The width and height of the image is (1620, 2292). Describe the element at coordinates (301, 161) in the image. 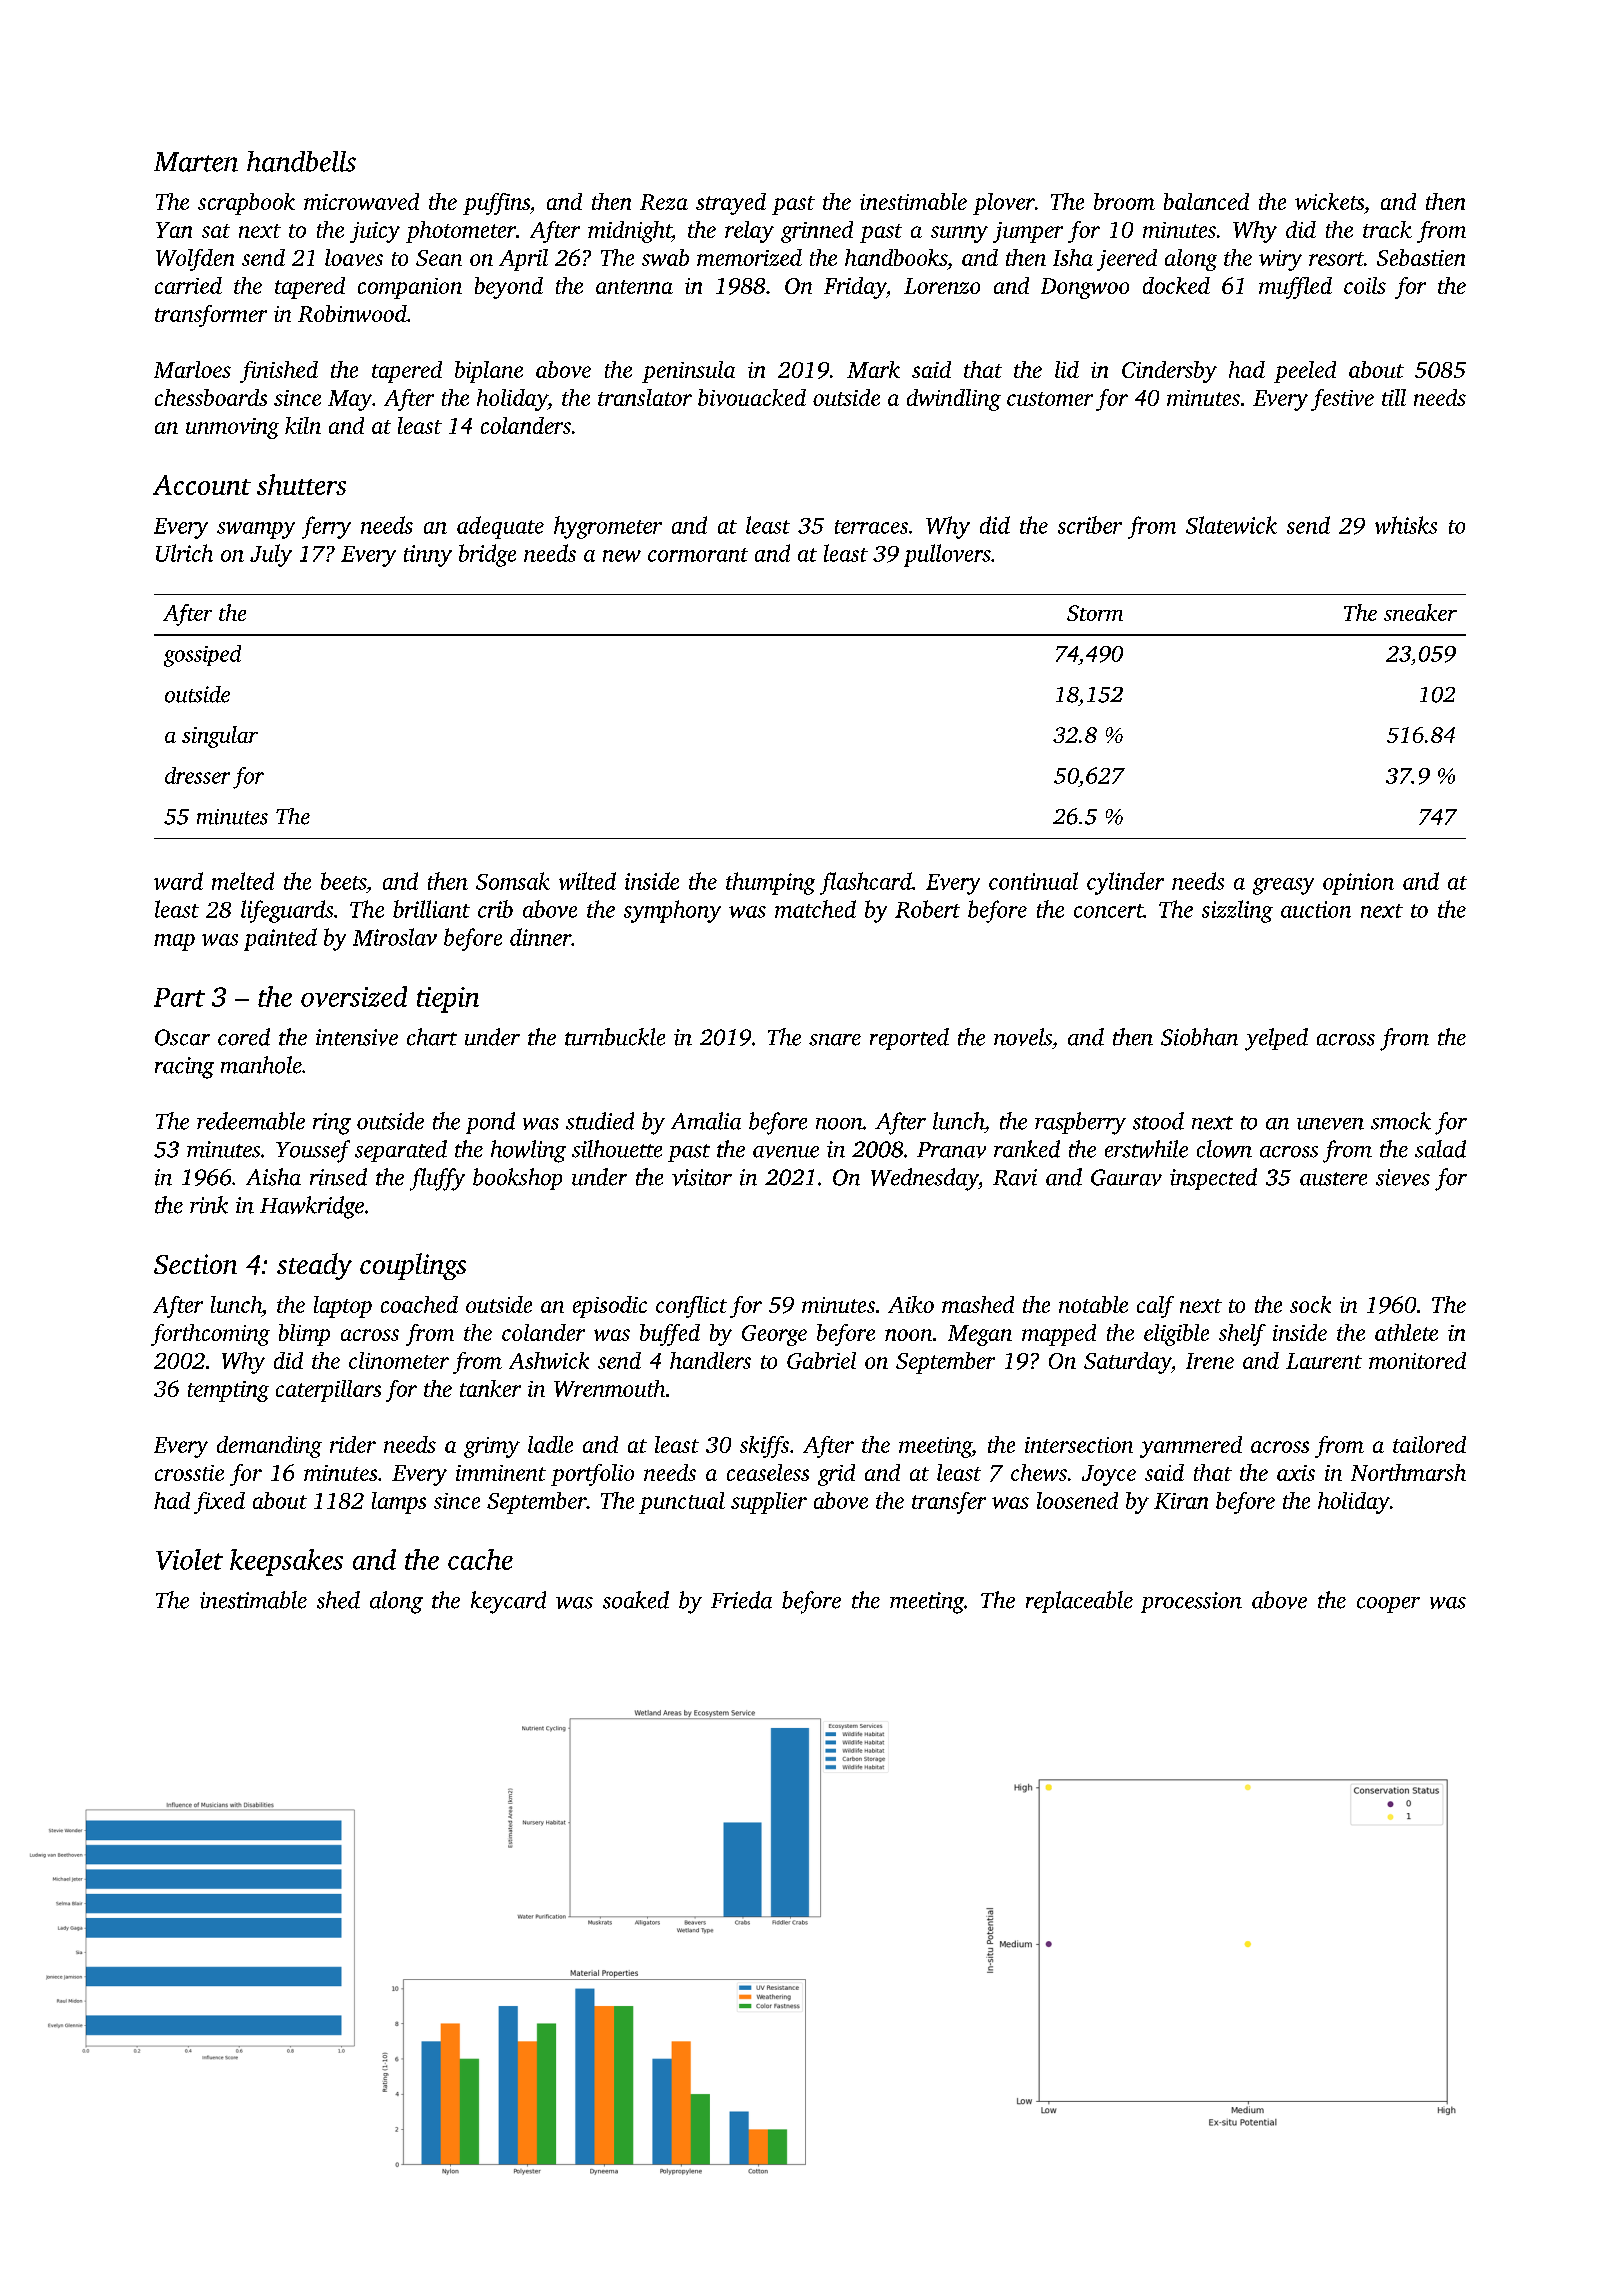

I see `handbells` at that location.
